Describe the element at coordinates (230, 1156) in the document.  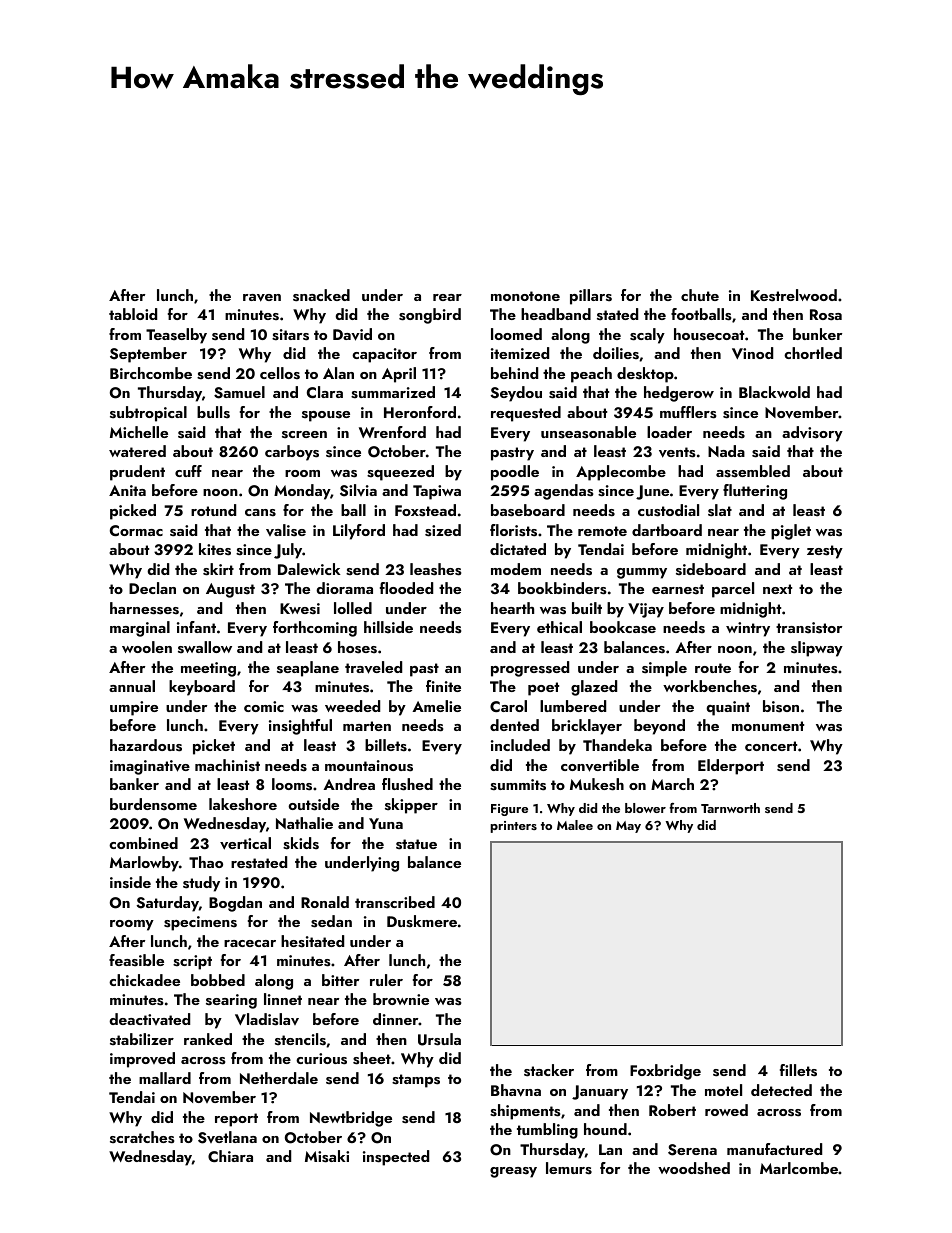
I see `Chiara` at that location.
